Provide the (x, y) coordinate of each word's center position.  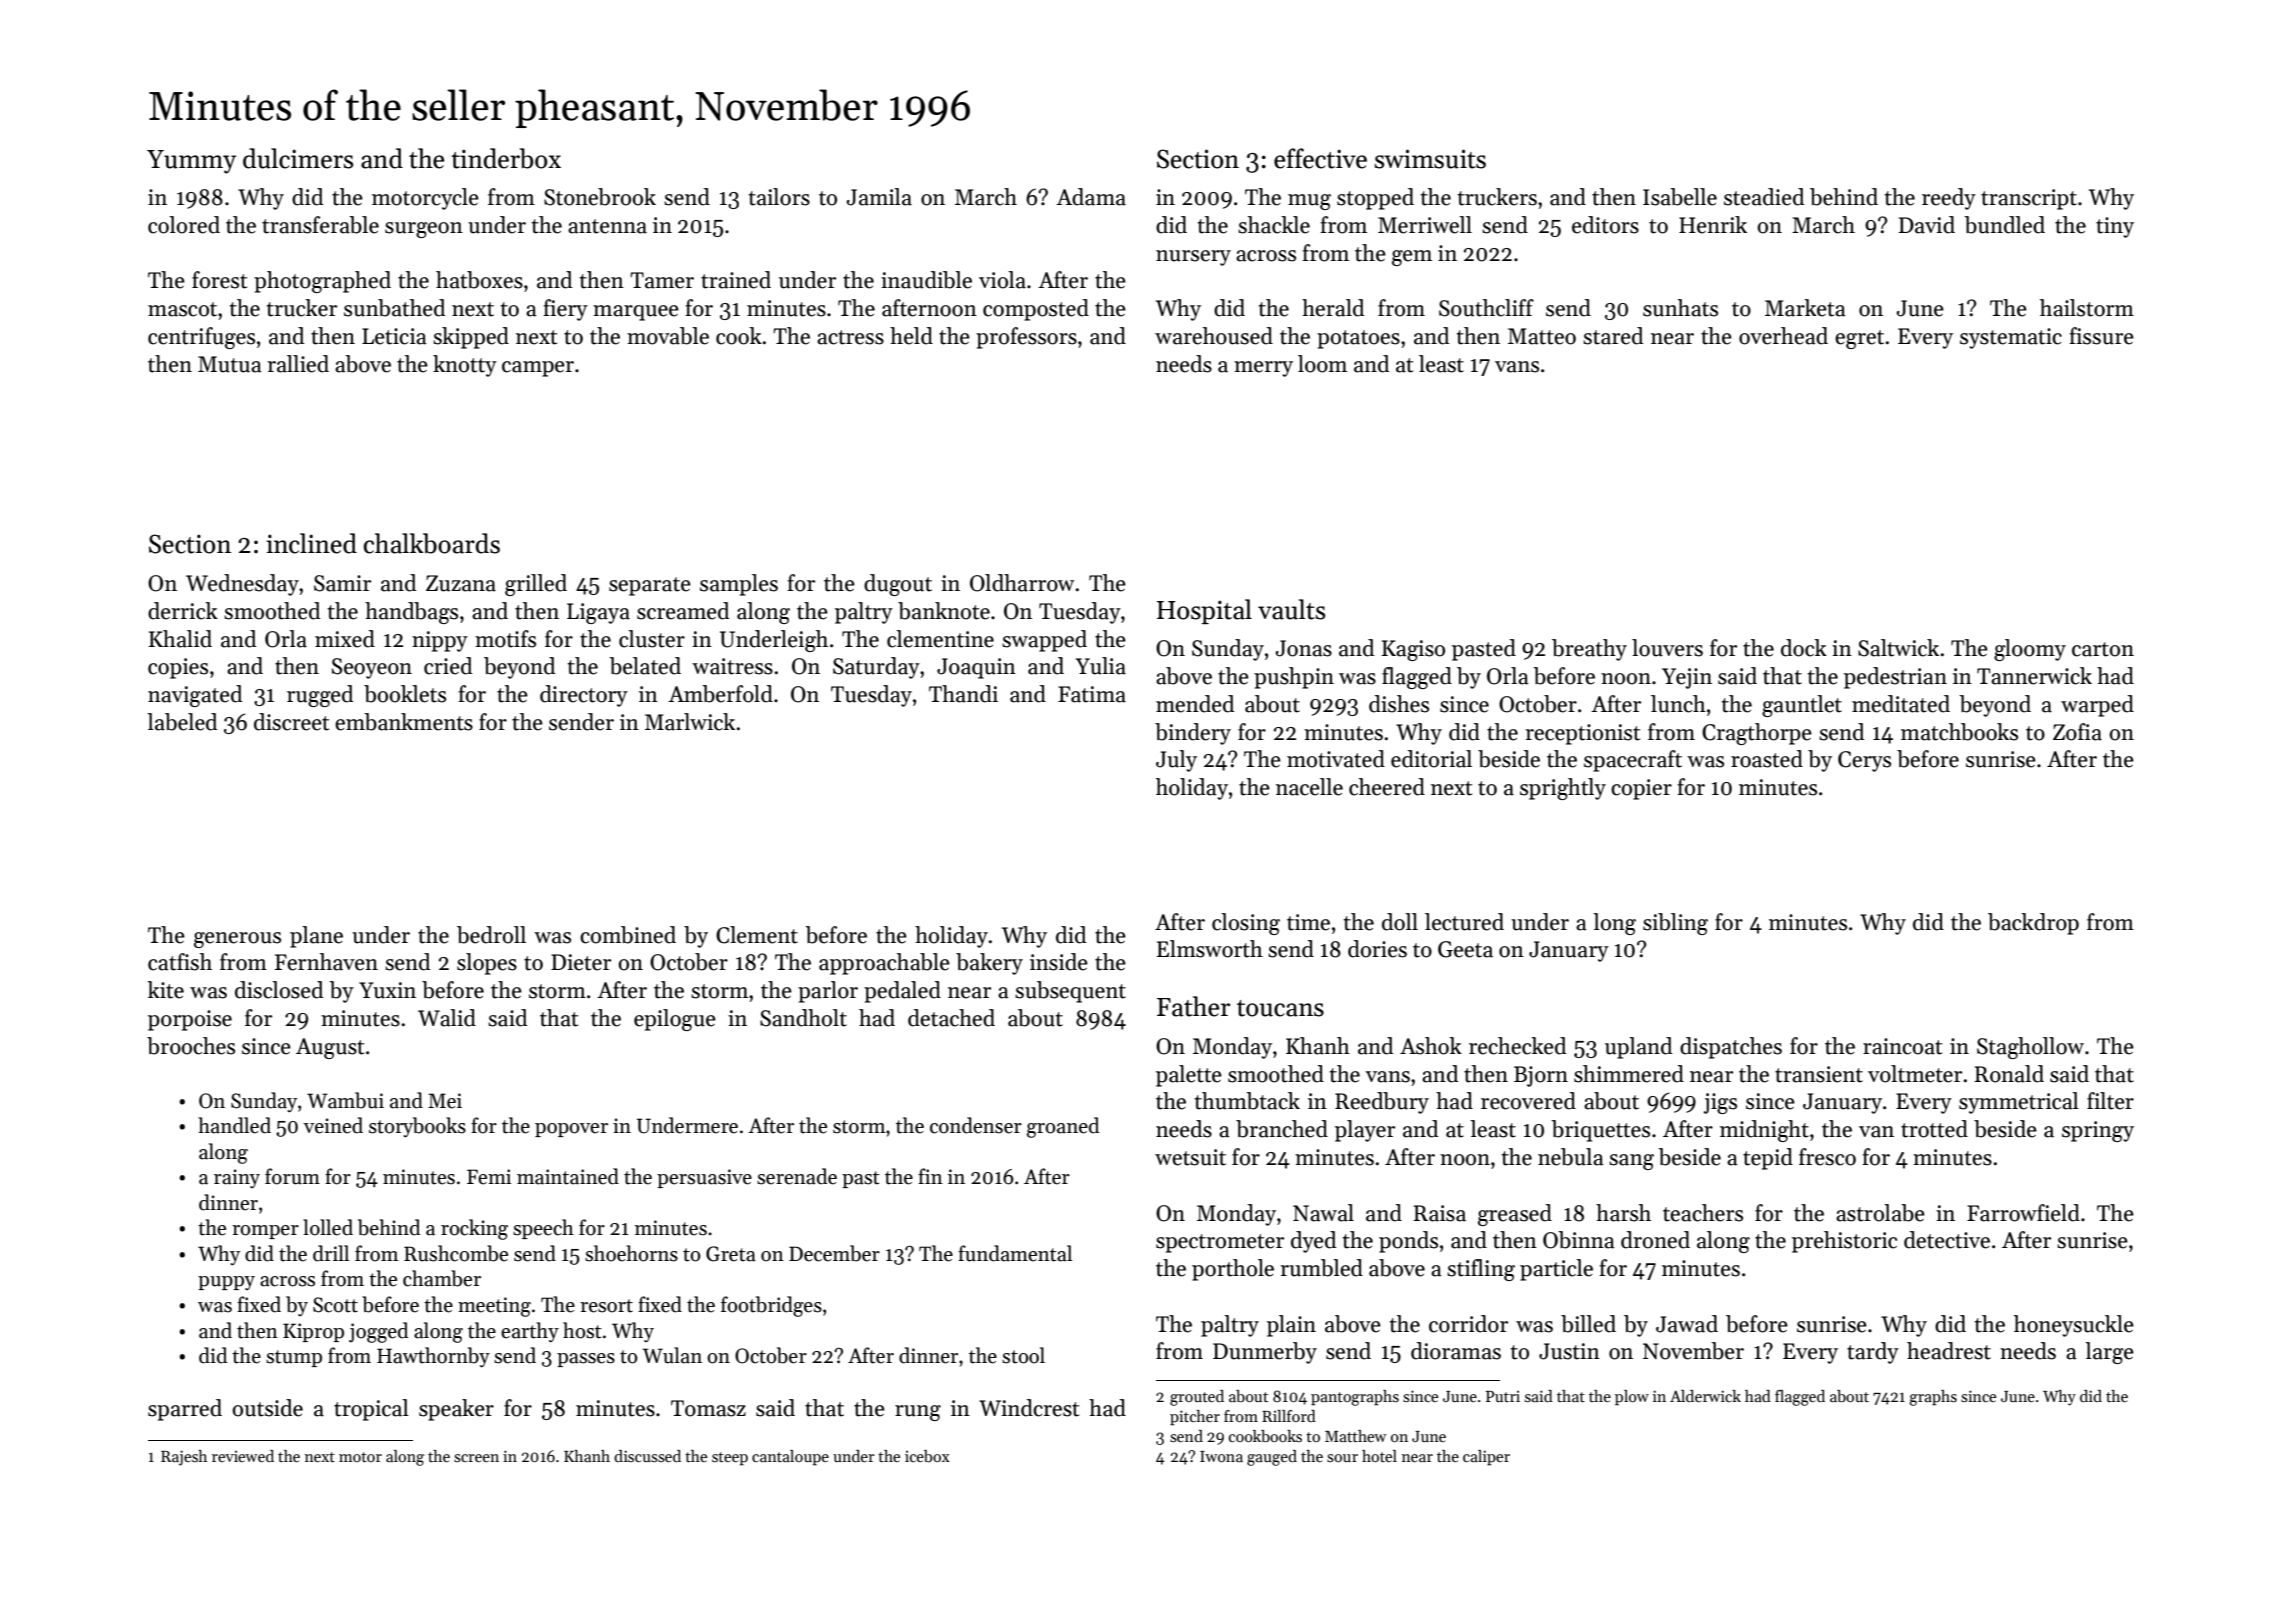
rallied (298, 364)
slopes (487, 964)
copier (1641, 789)
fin (930, 1176)
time (1308, 922)
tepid (1768, 1159)
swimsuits (1430, 159)
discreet (291, 722)
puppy (226, 1283)
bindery (1193, 734)
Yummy (191, 162)
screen (476, 1458)
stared (1613, 336)
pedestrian (1895, 678)
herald (1333, 308)
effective (1320, 158)
